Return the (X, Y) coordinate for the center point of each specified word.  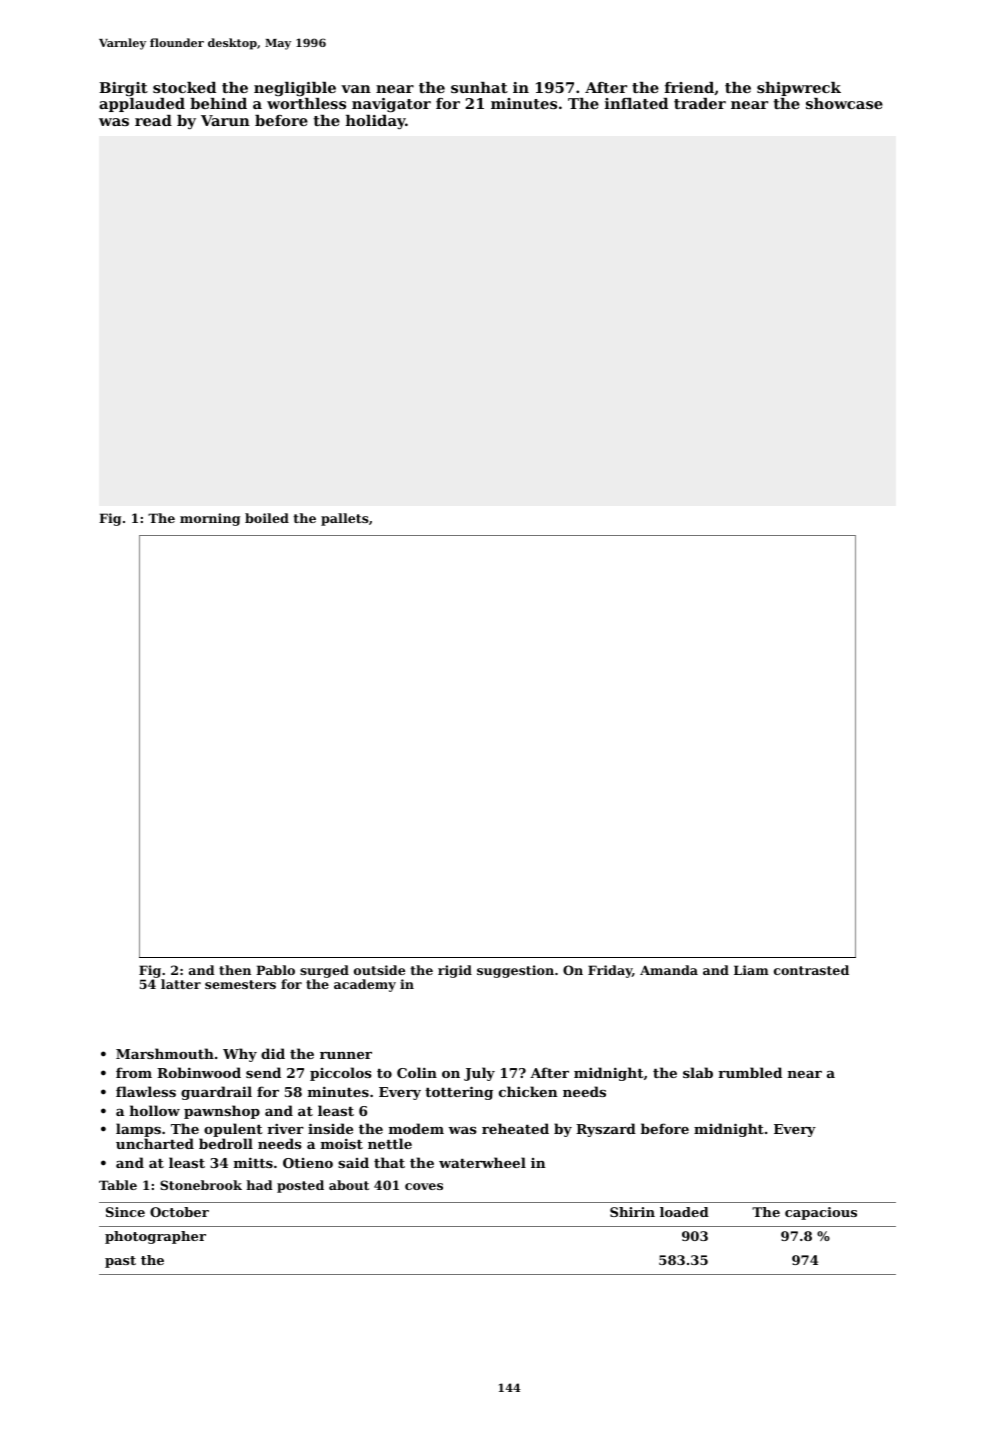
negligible (295, 89)
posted (300, 1186)
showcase (844, 103)
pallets (345, 519)
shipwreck (799, 89)
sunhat (479, 87)
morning (210, 519)
